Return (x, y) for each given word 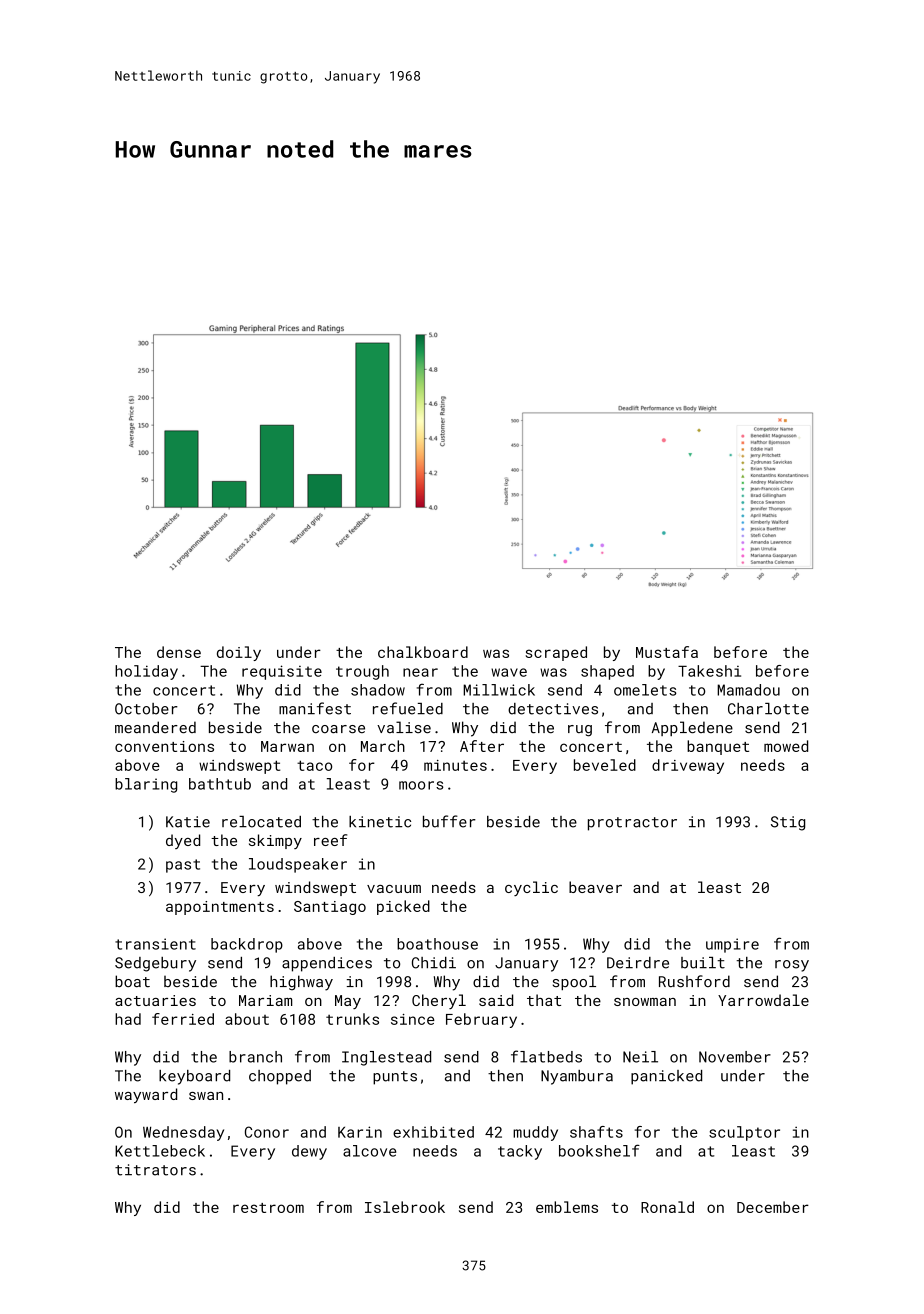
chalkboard (423, 652)
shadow (378, 690)
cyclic (531, 888)
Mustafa (667, 652)
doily (239, 653)
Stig (788, 823)
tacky (520, 1152)
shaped (607, 672)
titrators (155, 1170)
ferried (183, 1019)
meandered (155, 727)
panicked (666, 1077)
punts (395, 1078)
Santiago (330, 908)
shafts (596, 1132)
